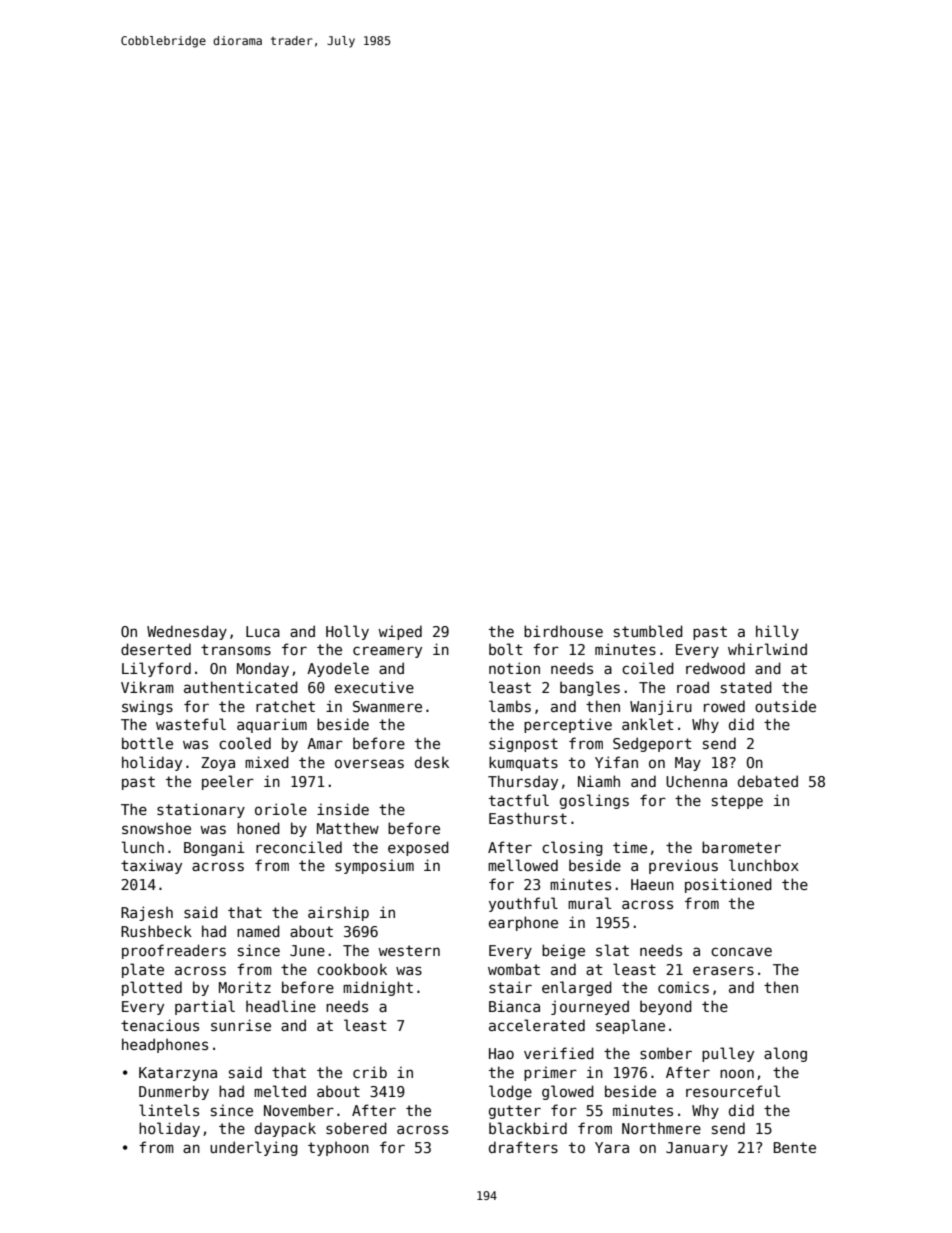 This screenshot has width=952, height=1233. I want to click on lodge, so click(510, 1092).
